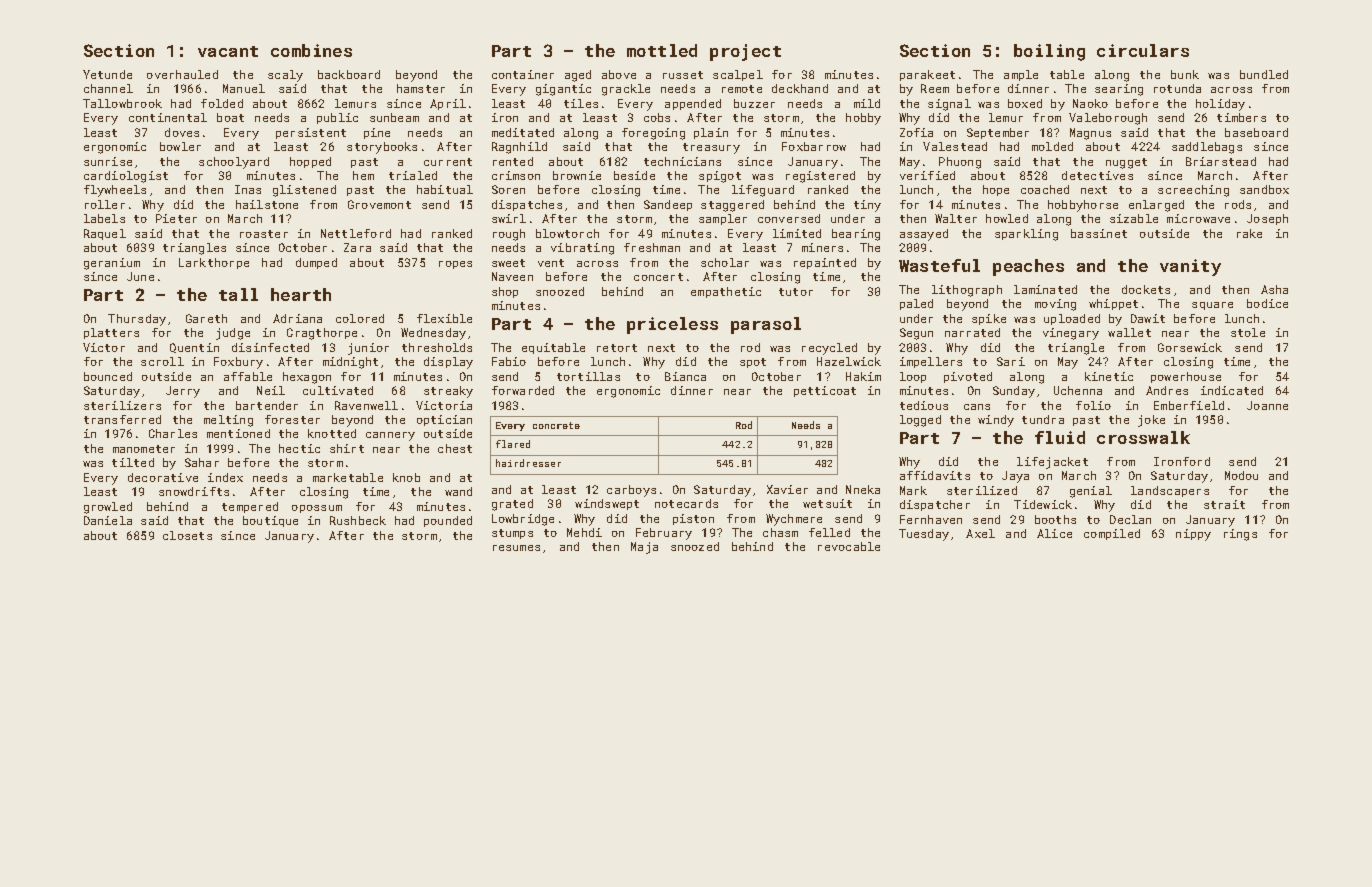 The width and height of the screenshot is (1372, 887). What do you see at coordinates (972, 332) in the screenshot?
I see `narrated` at bounding box center [972, 332].
